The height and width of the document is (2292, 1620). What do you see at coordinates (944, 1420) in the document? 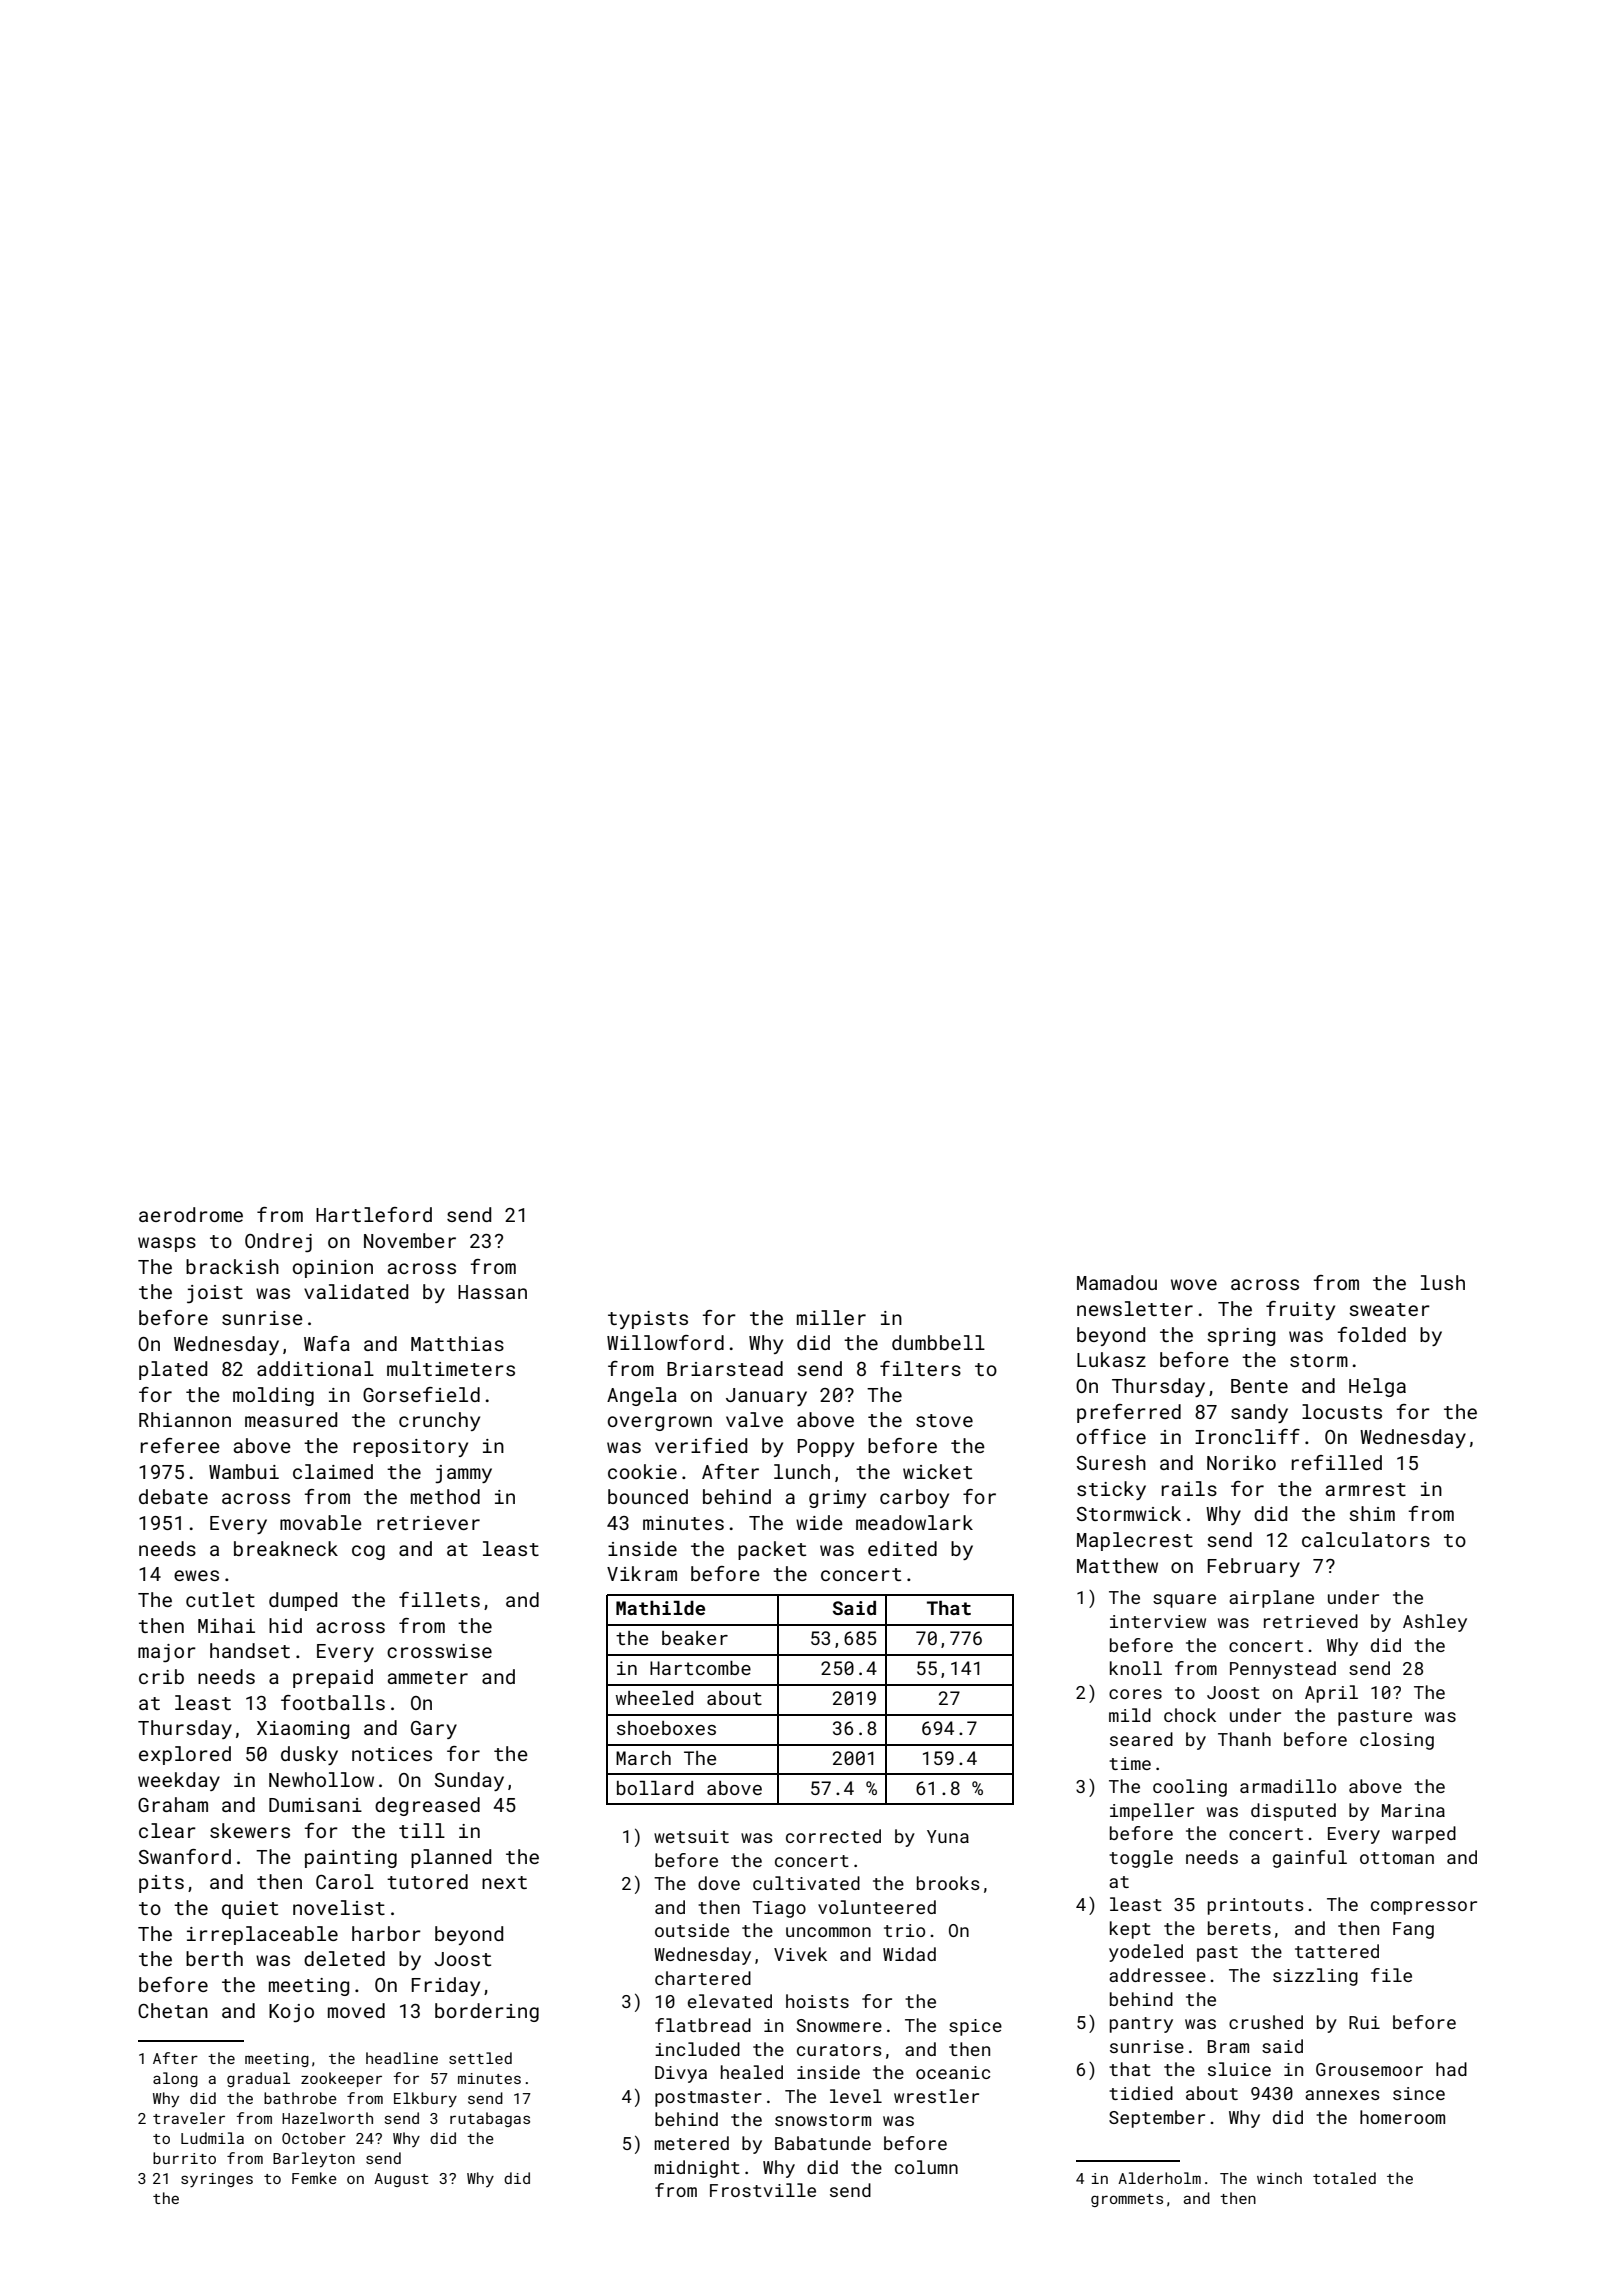
I see `stove` at bounding box center [944, 1420].
